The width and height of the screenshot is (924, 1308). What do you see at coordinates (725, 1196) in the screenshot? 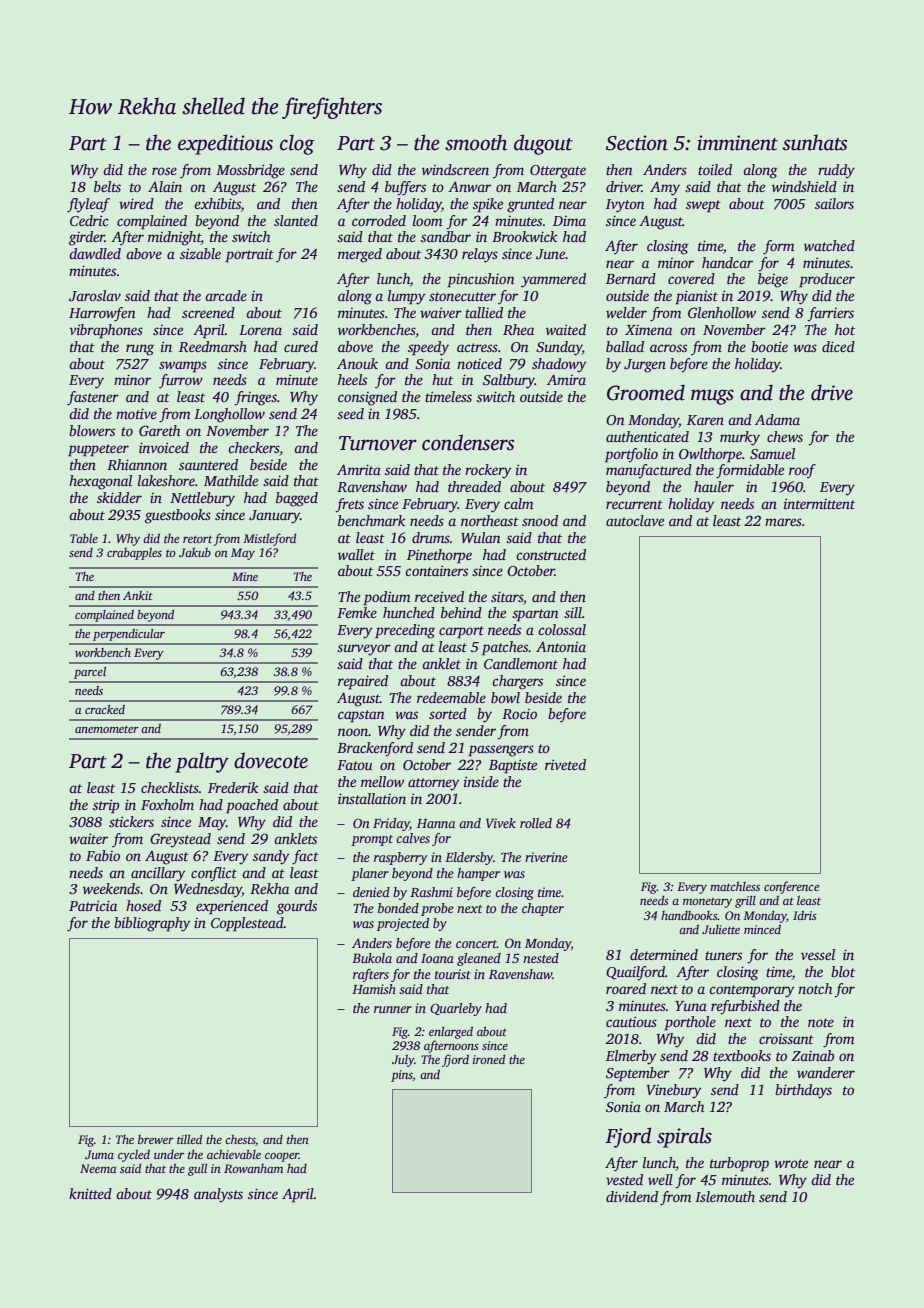
I see `Islemouth` at bounding box center [725, 1196].
